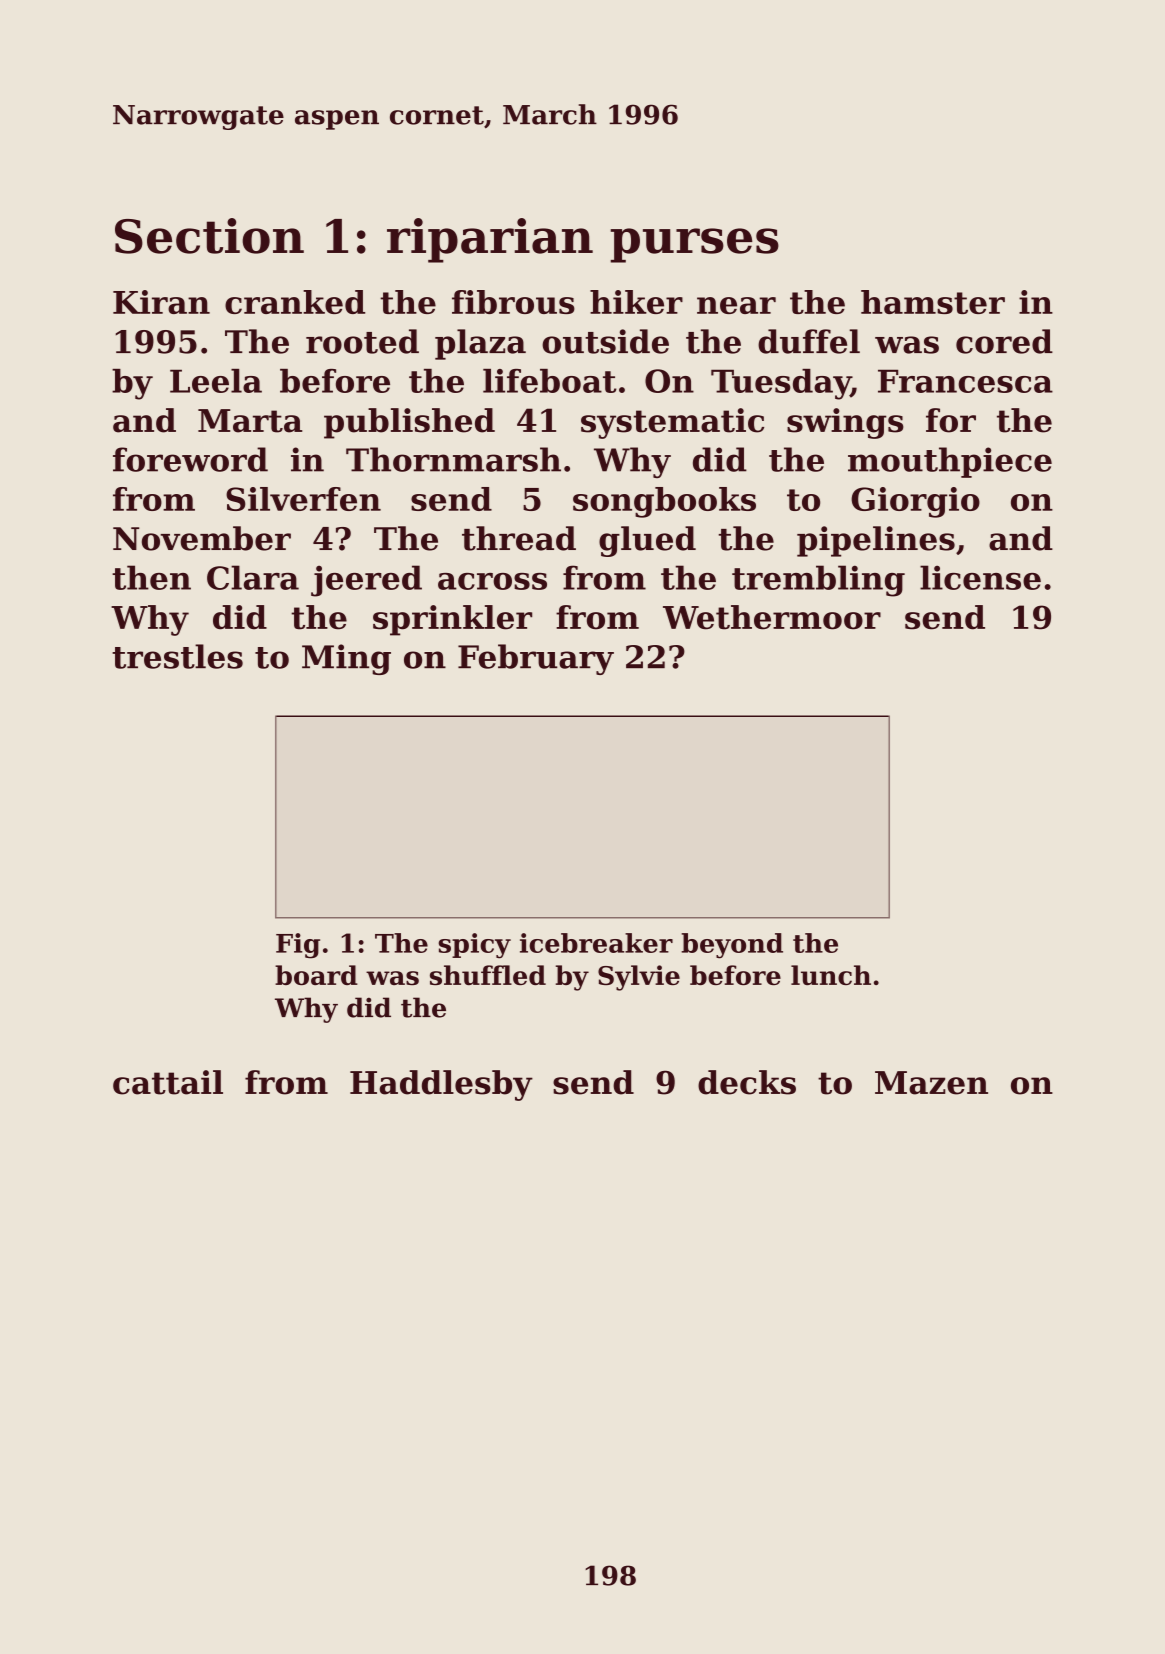 The image size is (1165, 1654). I want to click on icebreaker, so click(596, 943).
